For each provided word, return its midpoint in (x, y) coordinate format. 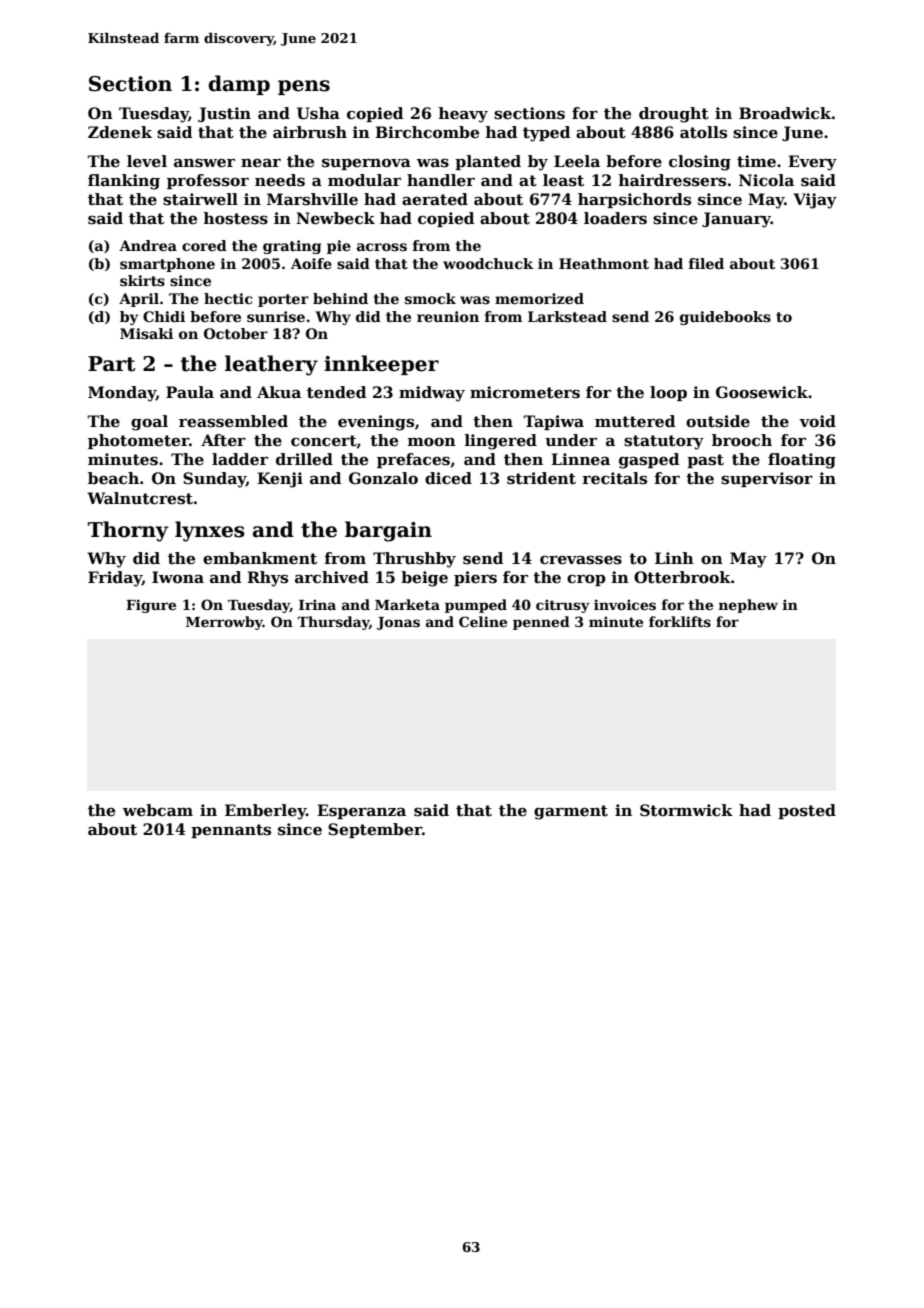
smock (430, 298)
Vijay (815, 201)
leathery (271, 365)
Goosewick (762, 392)
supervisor (767, 479)
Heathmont (604, 263)
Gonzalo (383, 478)
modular (364, 180)
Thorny (128, 531)
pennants (231, 831)
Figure (151, 606)
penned (541, 623)
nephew (748, 606)
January (736, 220)
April (139, 300)
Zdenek (120, 132)
